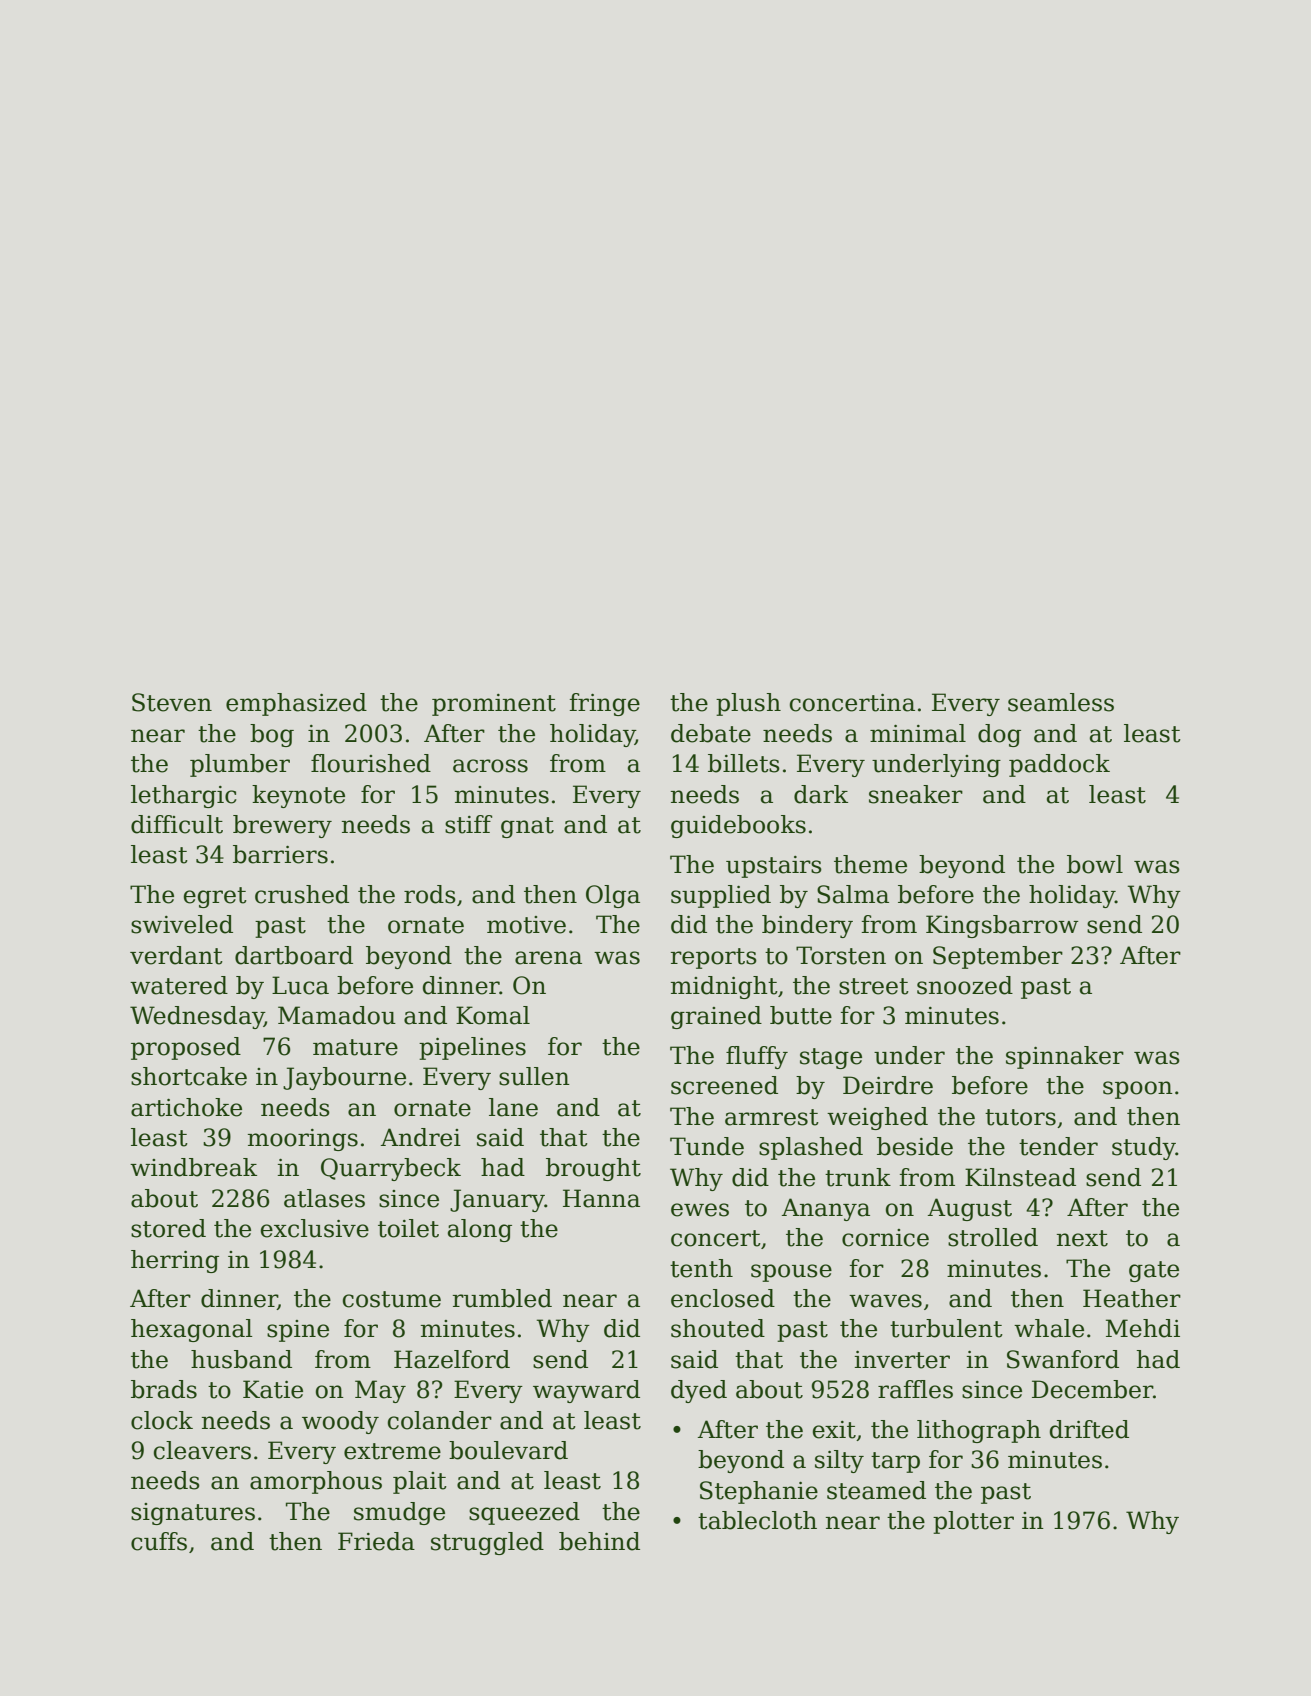  What do you see at coordinates (605, 704) in the screenshot?
I see `fringe` at bounding box center [605, 704].
